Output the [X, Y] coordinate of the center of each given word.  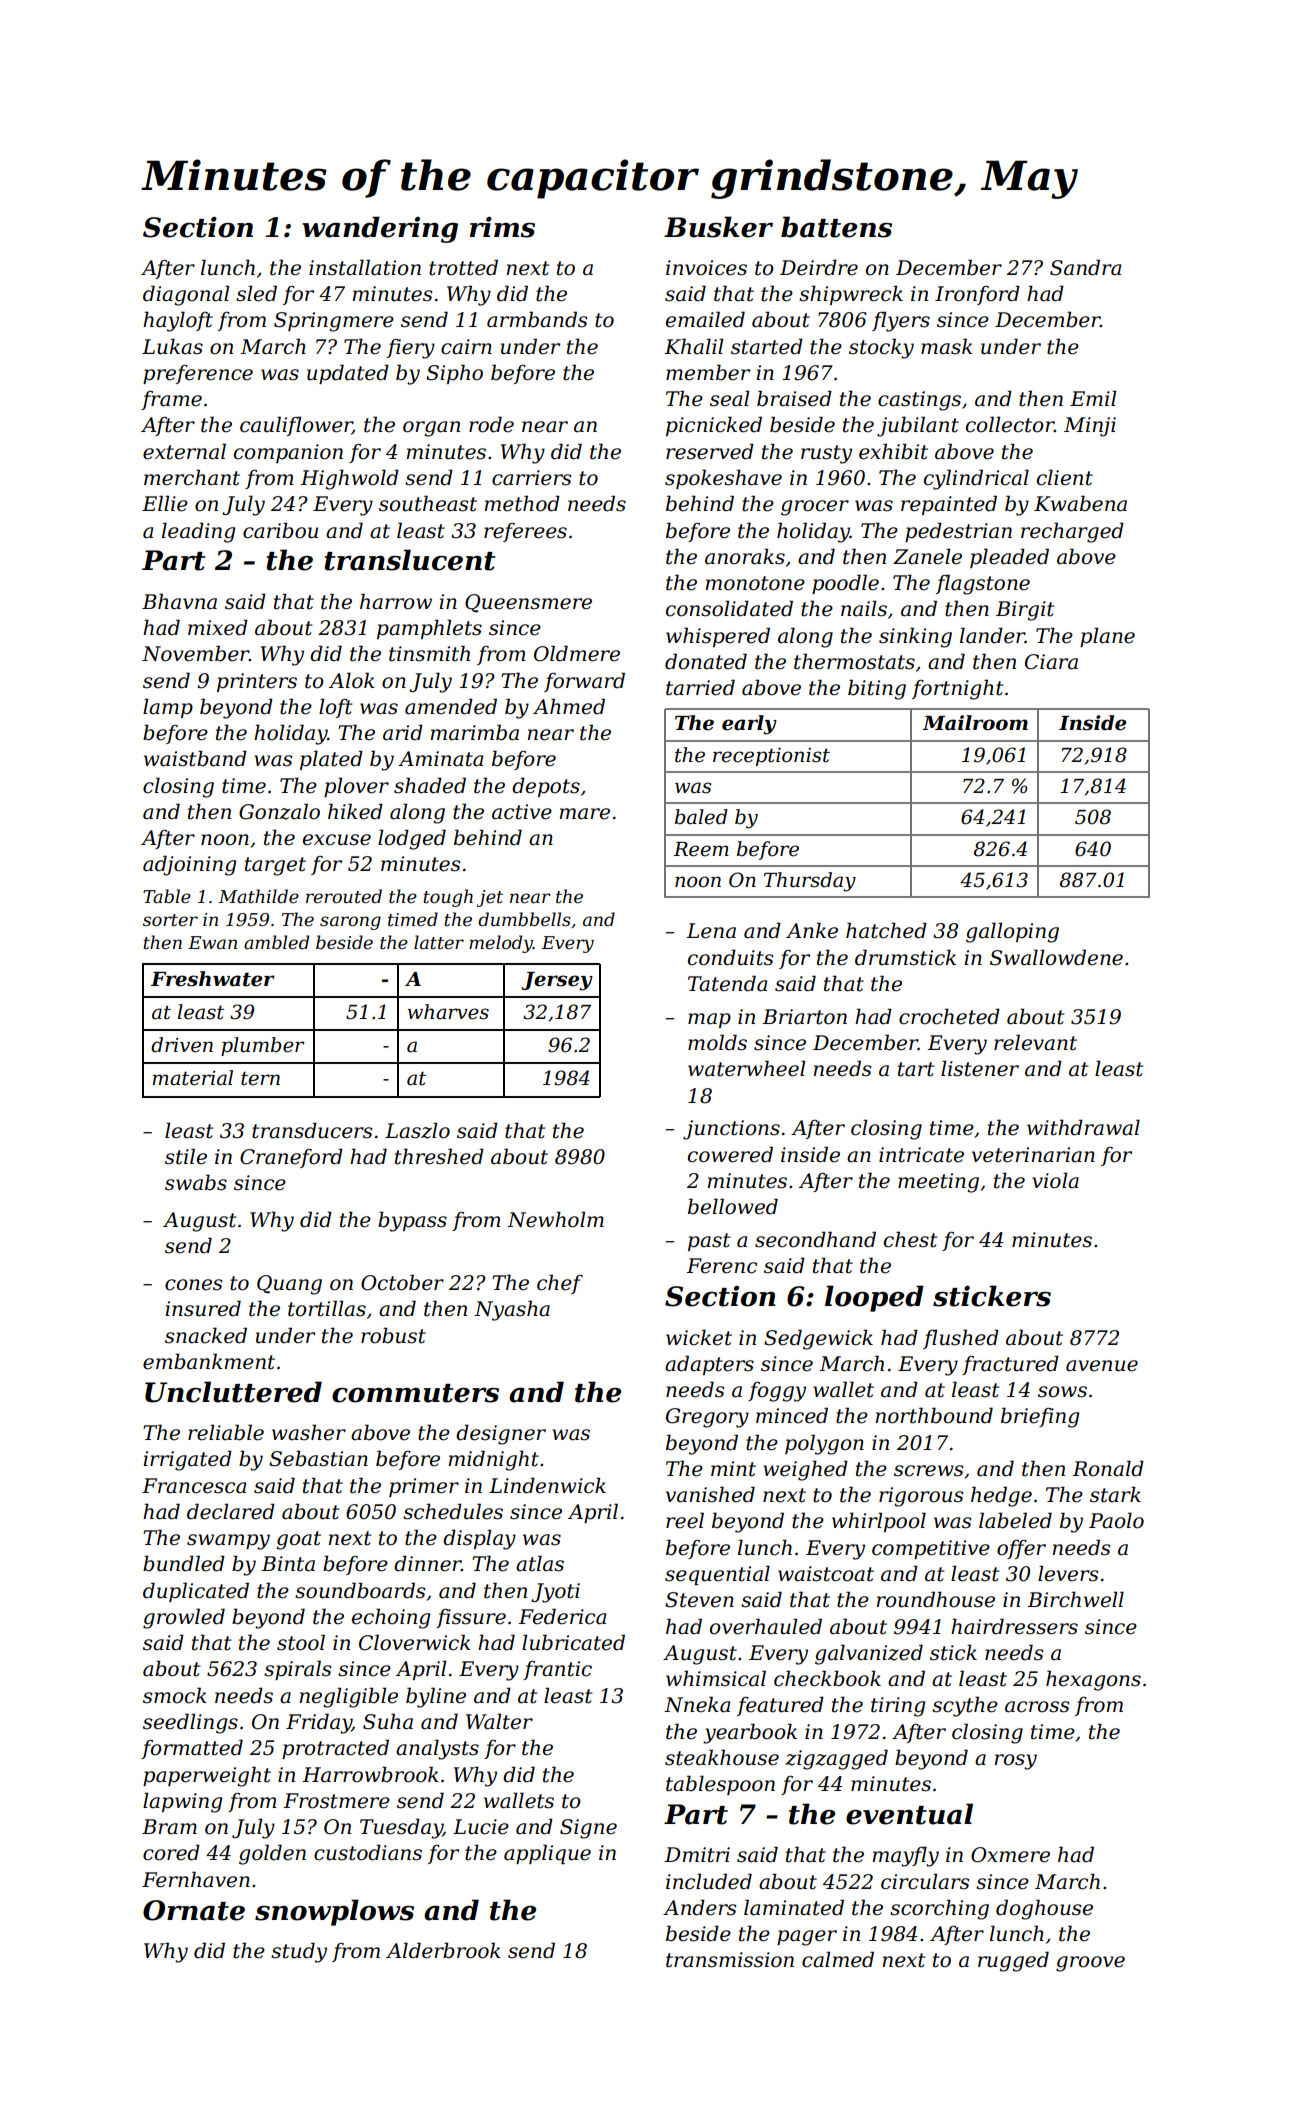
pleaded [1009, 558]
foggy [777, 1392]
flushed [961, 1339]
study [299, 1952]
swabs [196, 1182]
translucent [410, 560]
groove [1090, 1964]
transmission [730, 1960]
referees [525, 532]
